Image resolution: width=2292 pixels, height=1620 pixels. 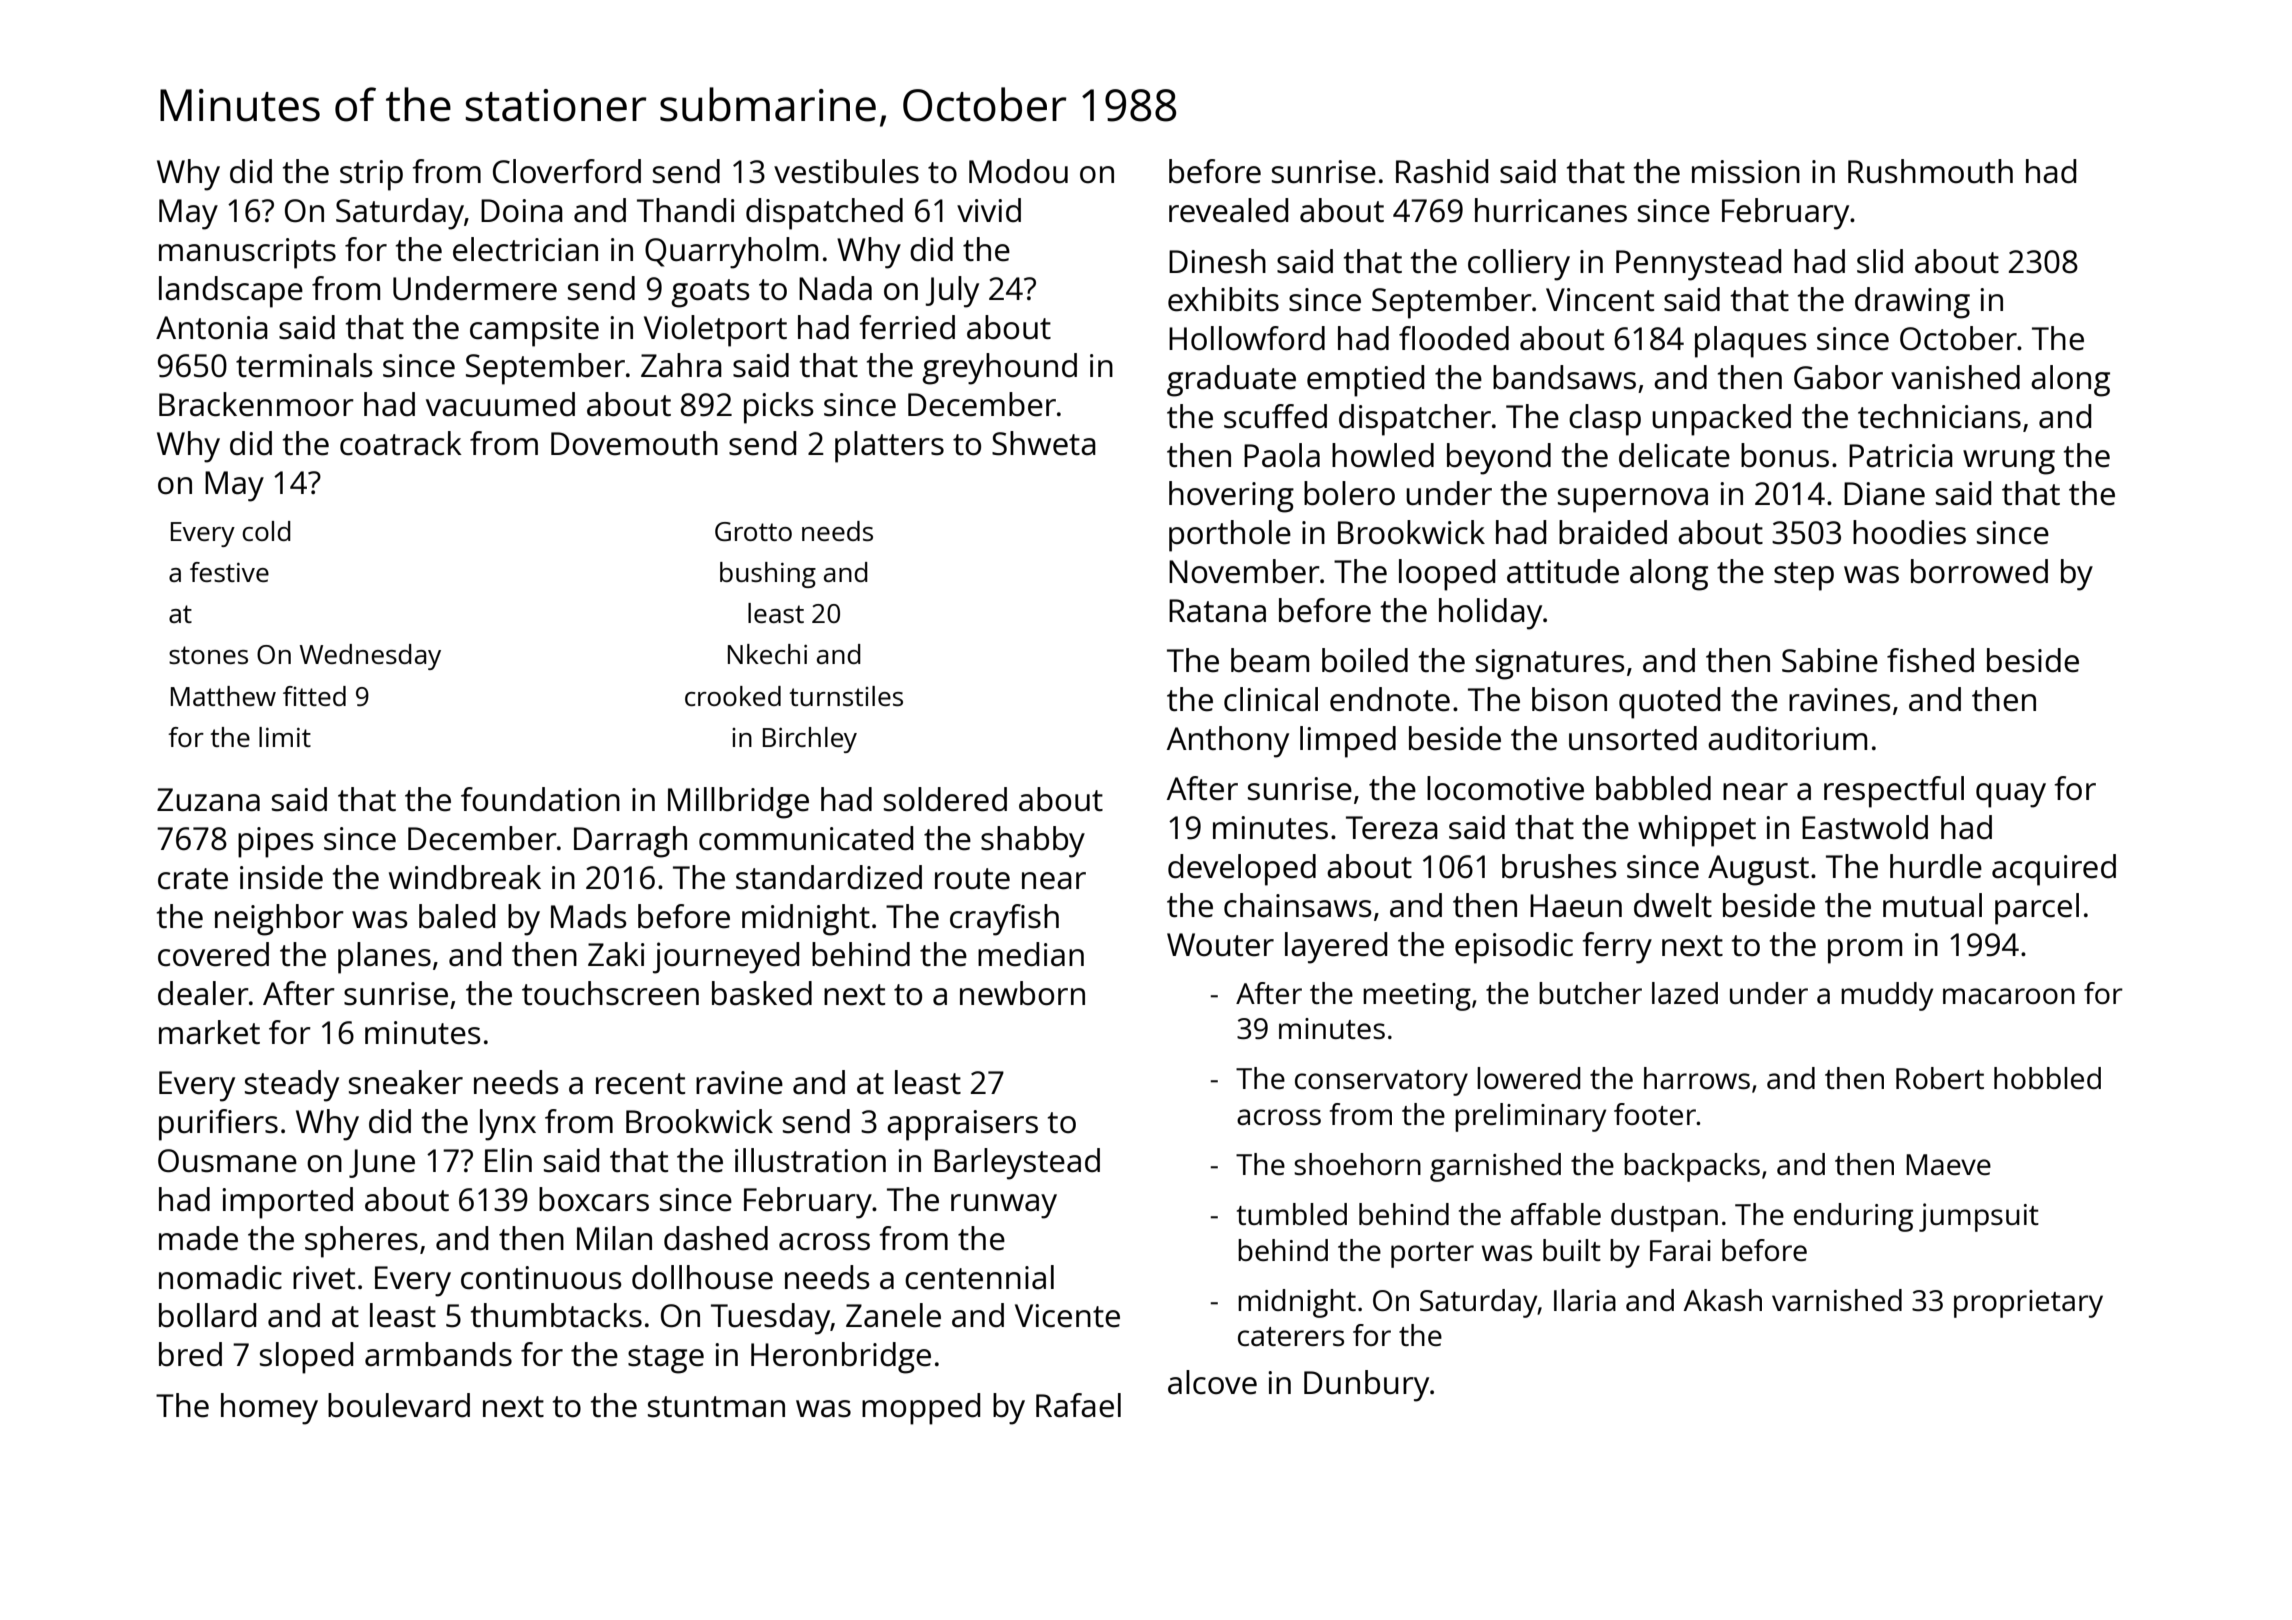 I want to click on Maeve, so click(x=1948, y=1164).
